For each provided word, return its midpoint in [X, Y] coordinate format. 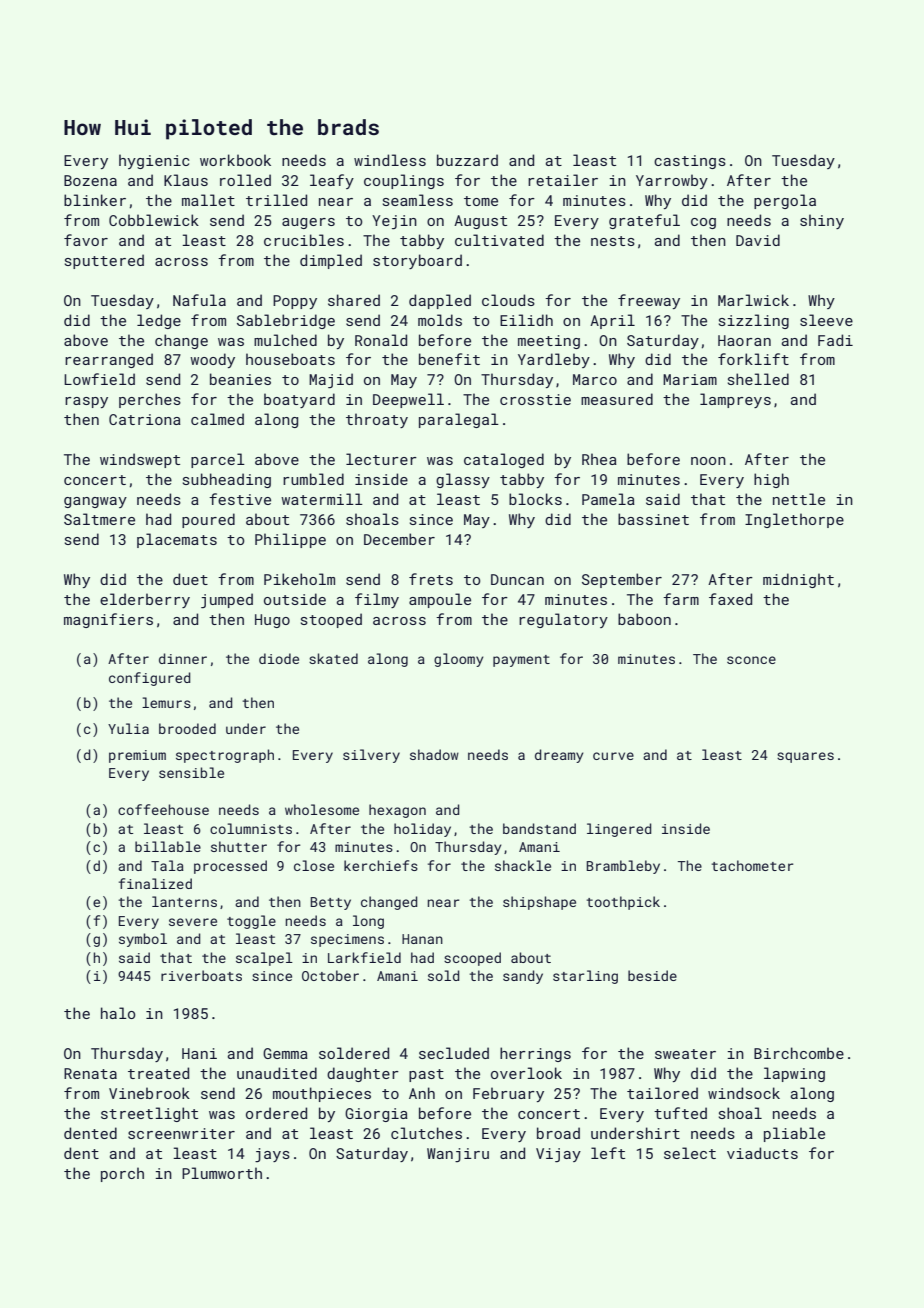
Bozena [90, 180]
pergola [785, 201]
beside [652, 975]
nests [613, 241]
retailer [563, 180]
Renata [90, 1073]
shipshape [539, 903]
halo [118, 1013]
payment [521, 661]
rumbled [313, 479]
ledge [159, 321]
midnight [798, 580]
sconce [751, 660]
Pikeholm [299, 579]
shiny [822, 221]
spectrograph [225, 756]
